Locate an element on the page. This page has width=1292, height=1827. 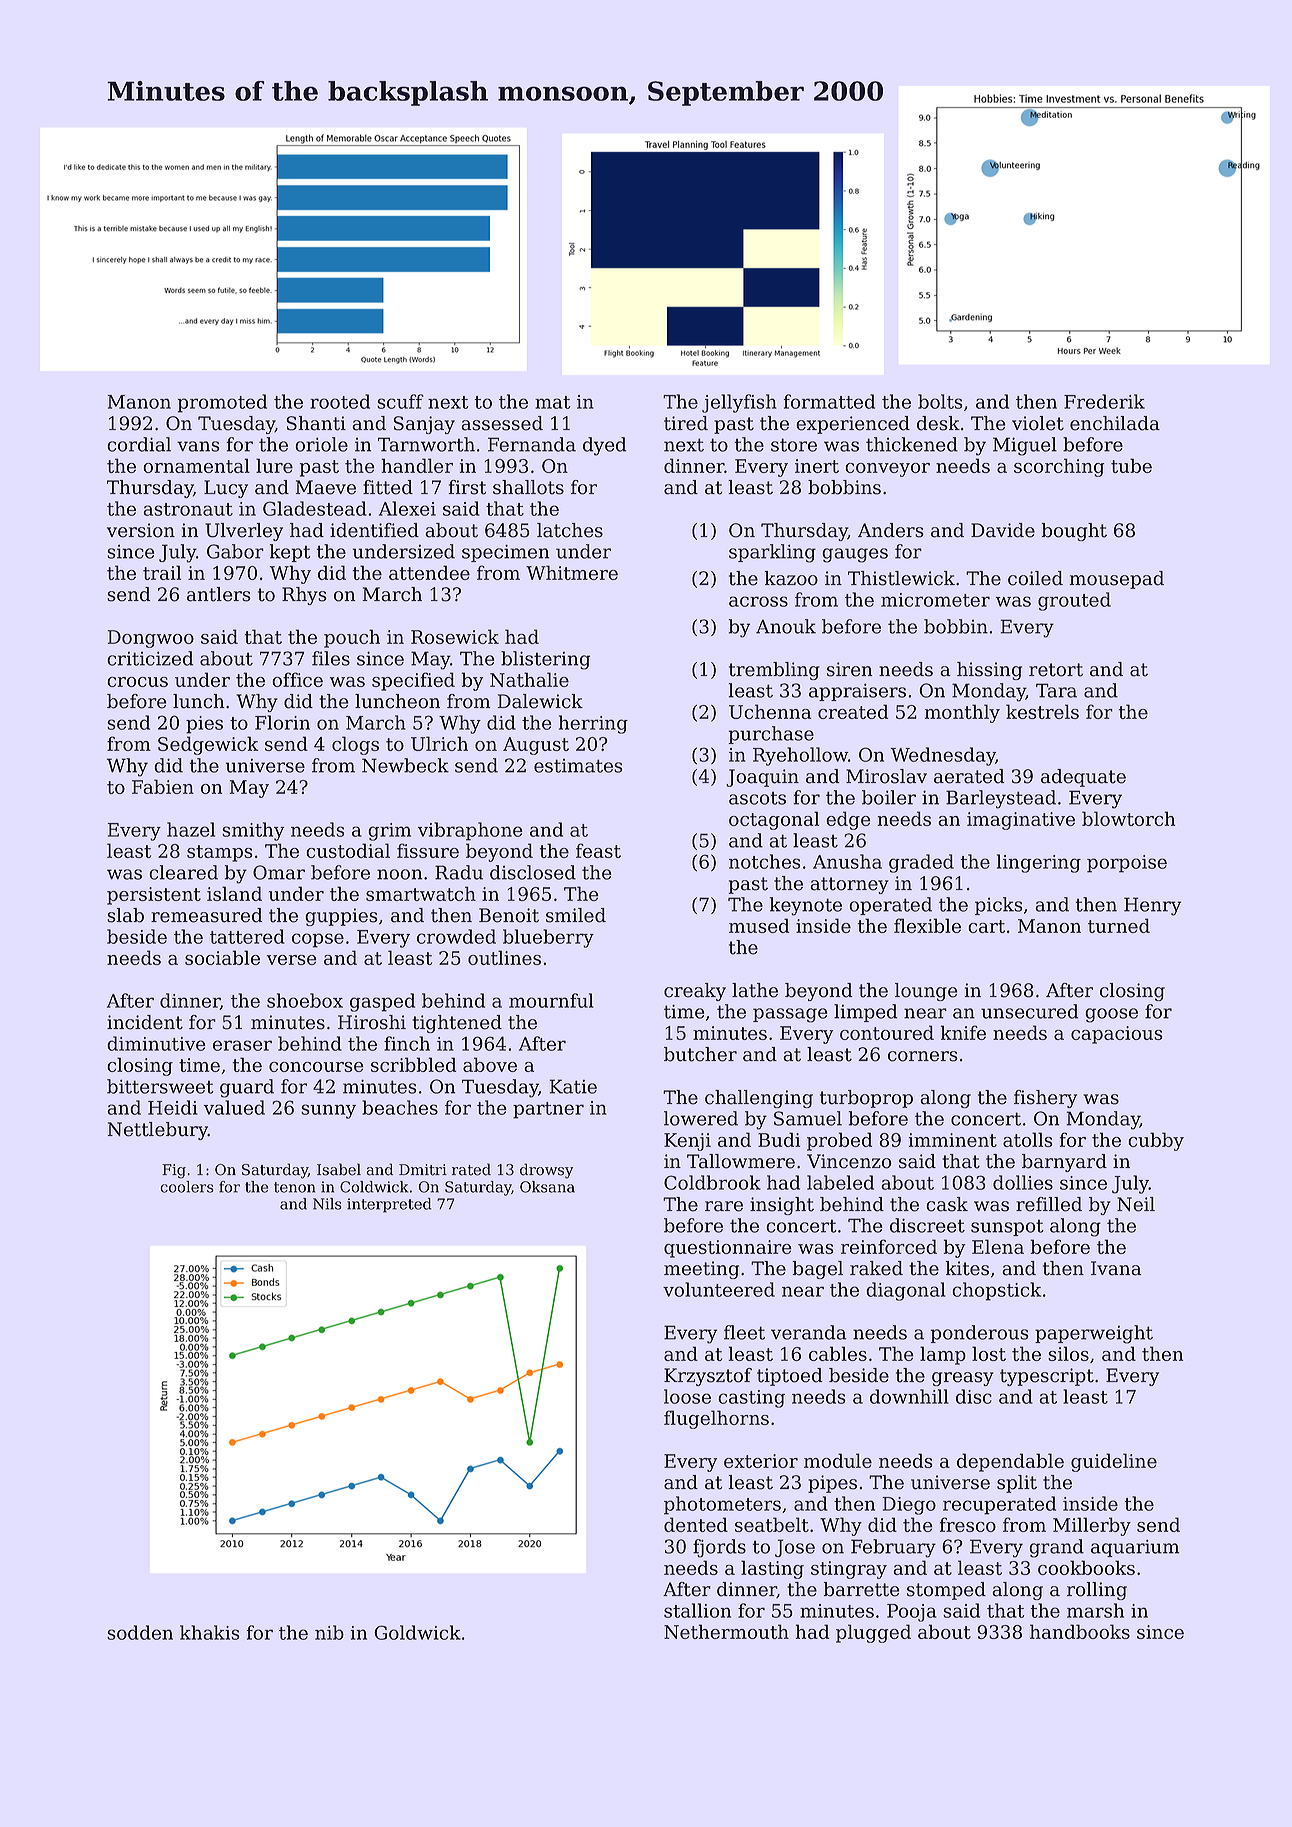
handbooks is located at coordinates (1080, 1631).
